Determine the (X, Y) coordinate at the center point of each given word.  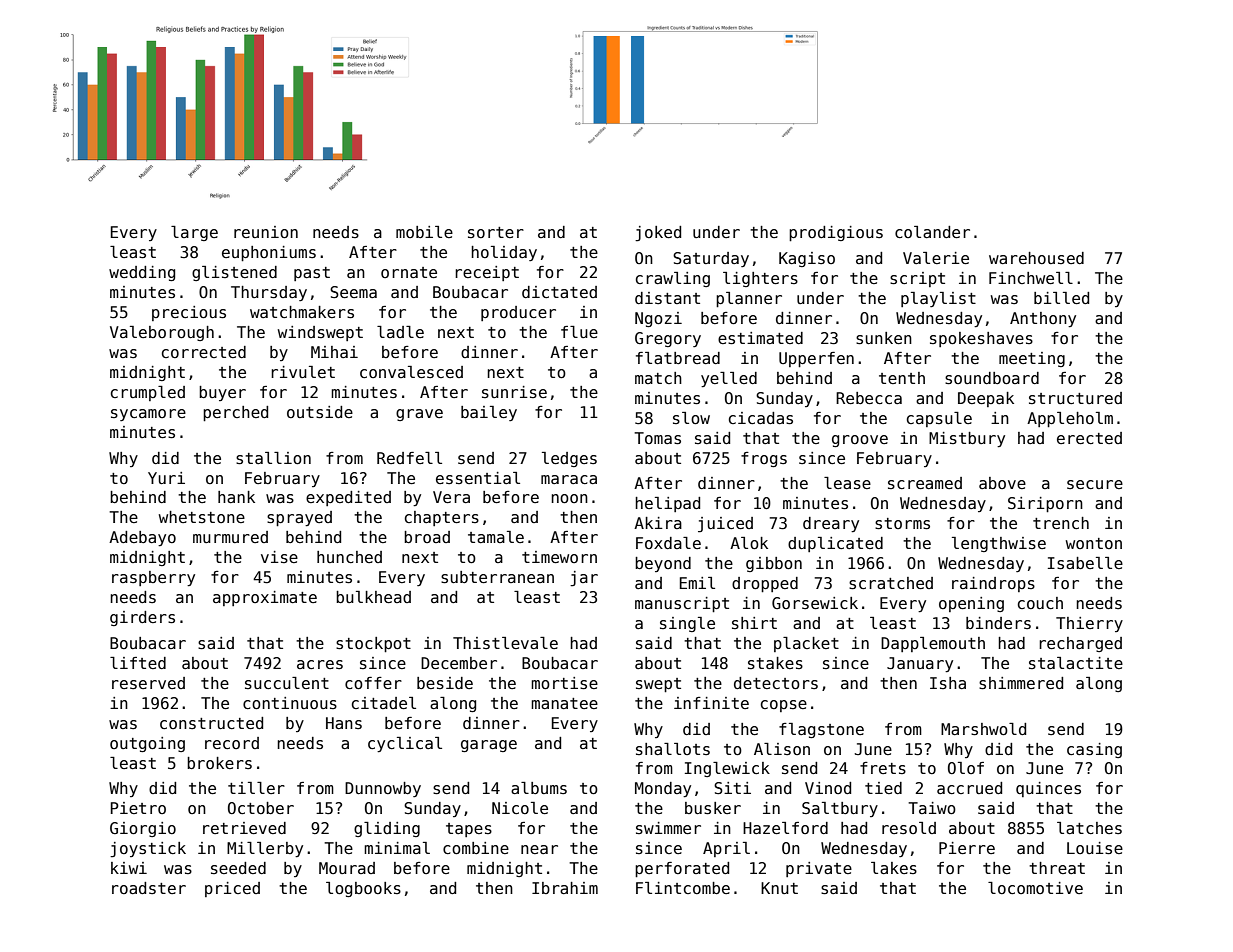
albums (539, 788)
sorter (496, 232)
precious (189, 313)
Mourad (347, 868)
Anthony (1043, 319)
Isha (948, 683)
